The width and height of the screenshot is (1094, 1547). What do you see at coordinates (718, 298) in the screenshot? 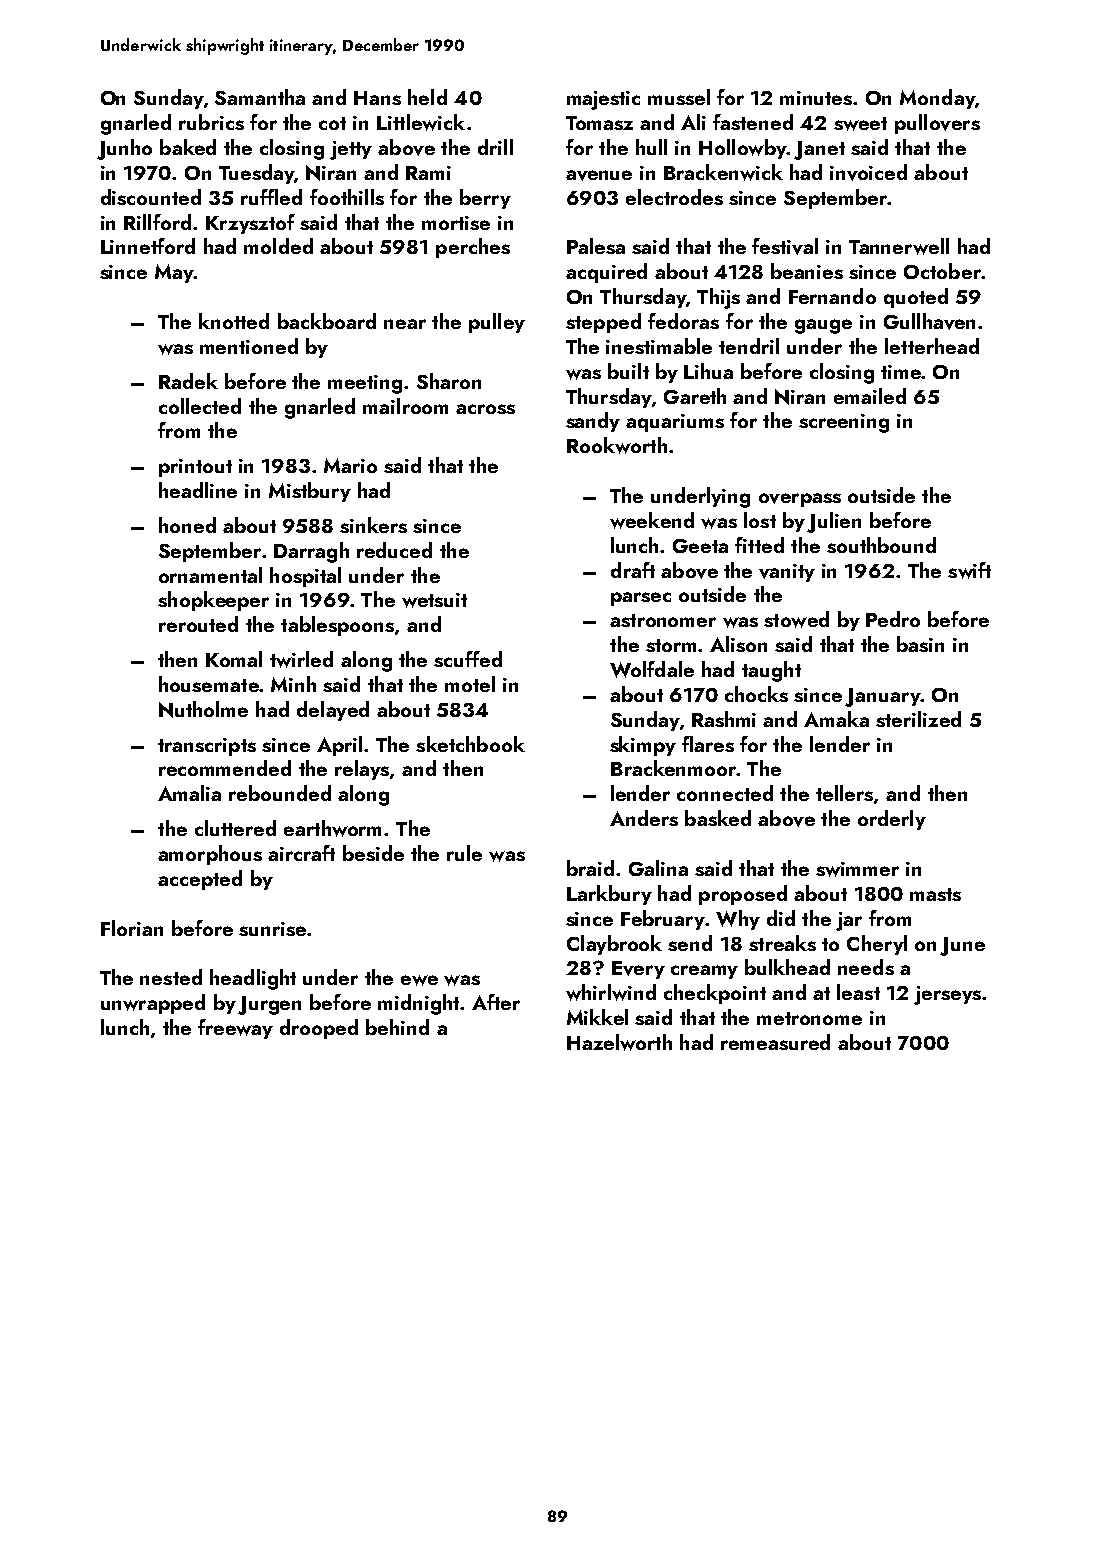
I see `Thijs` at bounding box center [718, 298].
